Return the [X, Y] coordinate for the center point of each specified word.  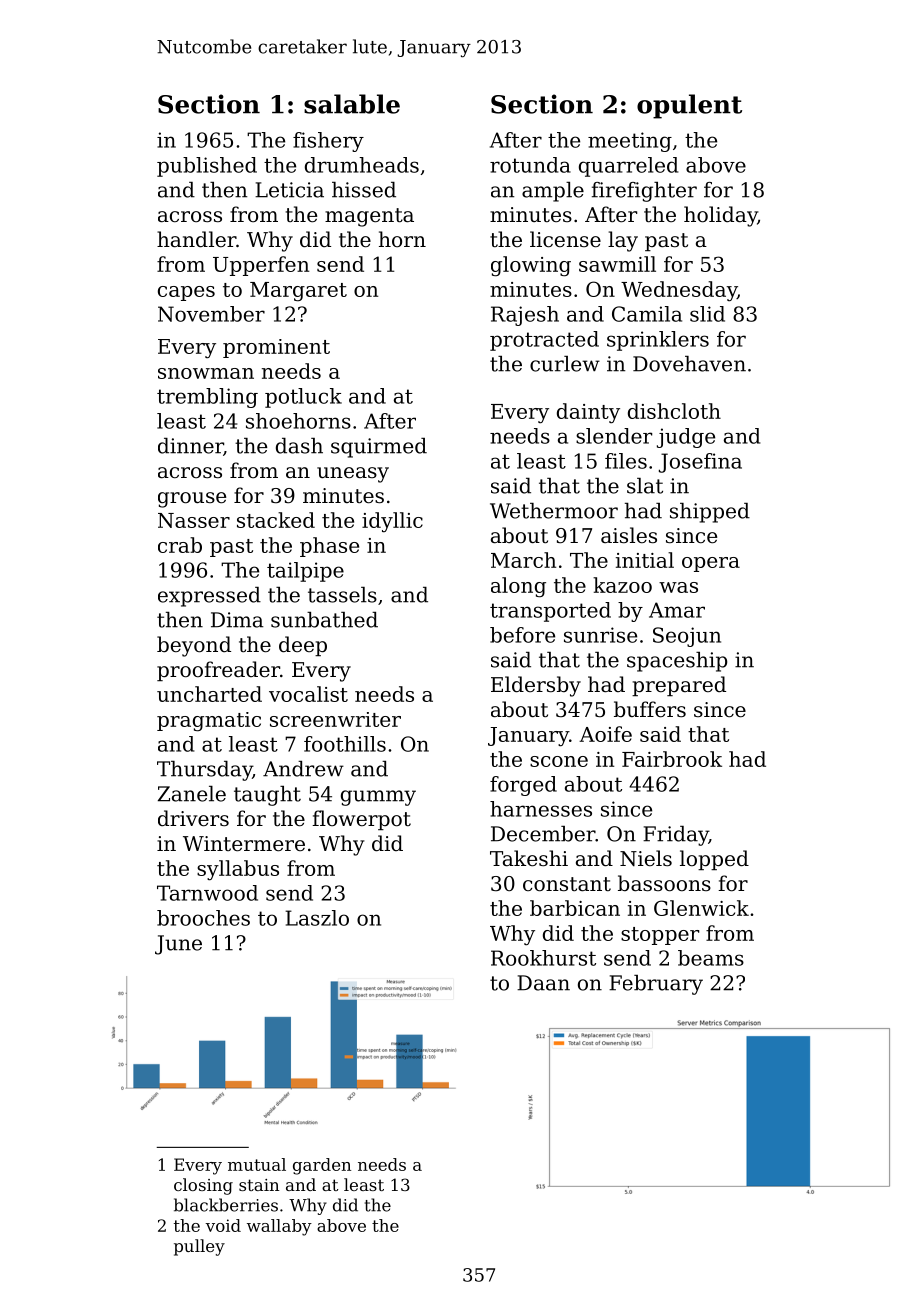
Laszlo [317, 918]
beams [711, 958]
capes [186, 293]
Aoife [605, 734]
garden [322, 1166]
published [207, 167]
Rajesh [525, 316]
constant [567, 884]
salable [352, 104]
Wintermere [244, 844]
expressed [209, 597]
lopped [714, 860]
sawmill [617, 264]
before [522, 635]
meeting [630, 142]
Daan [543, 983]
